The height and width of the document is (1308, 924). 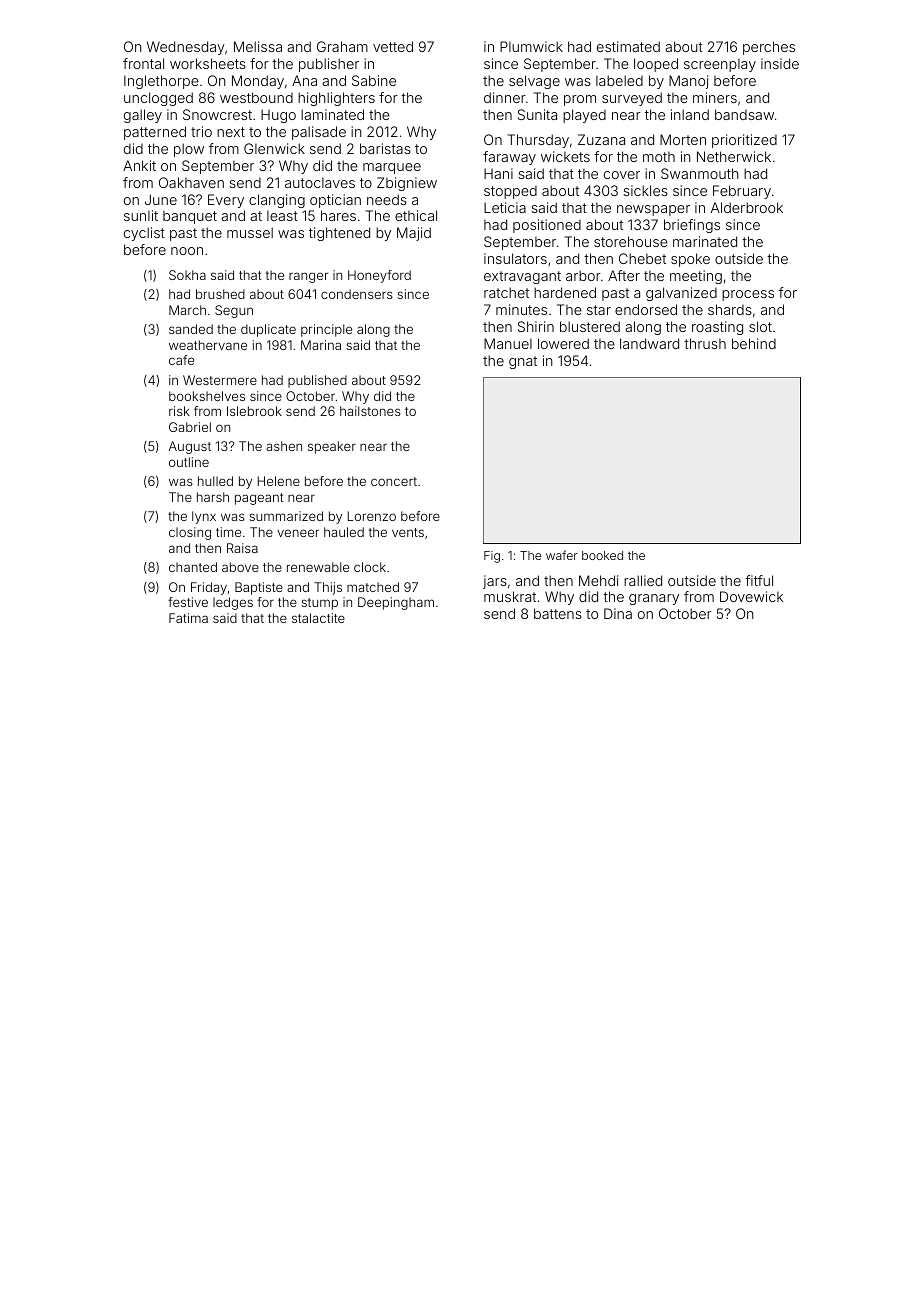 I want to click on gnat, so click(x=523, y=362).
